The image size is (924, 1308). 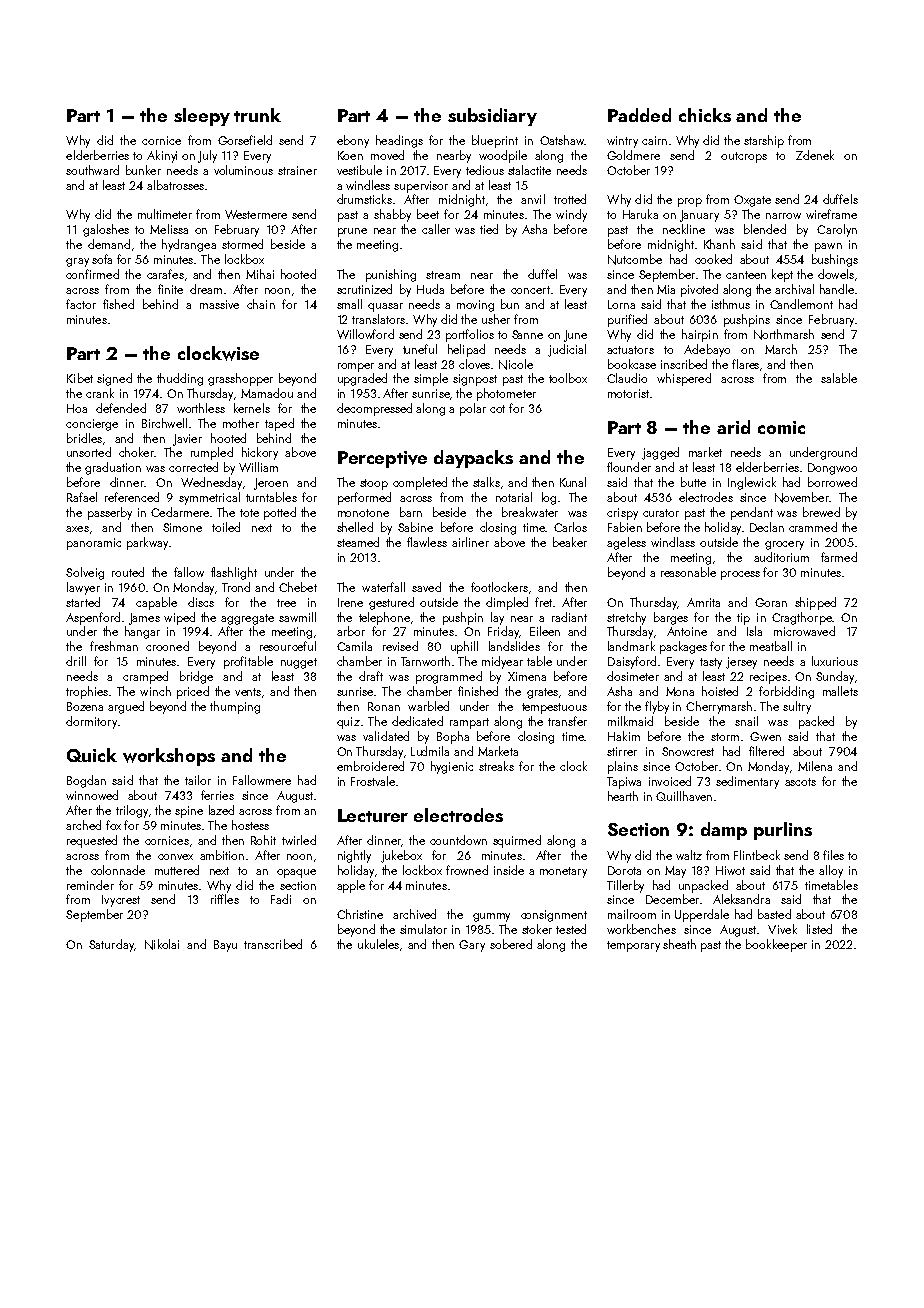 What do you see at coordinates (202, 117) in the screenshot?
I see `sleepy` at bounding box center [202, 117].
